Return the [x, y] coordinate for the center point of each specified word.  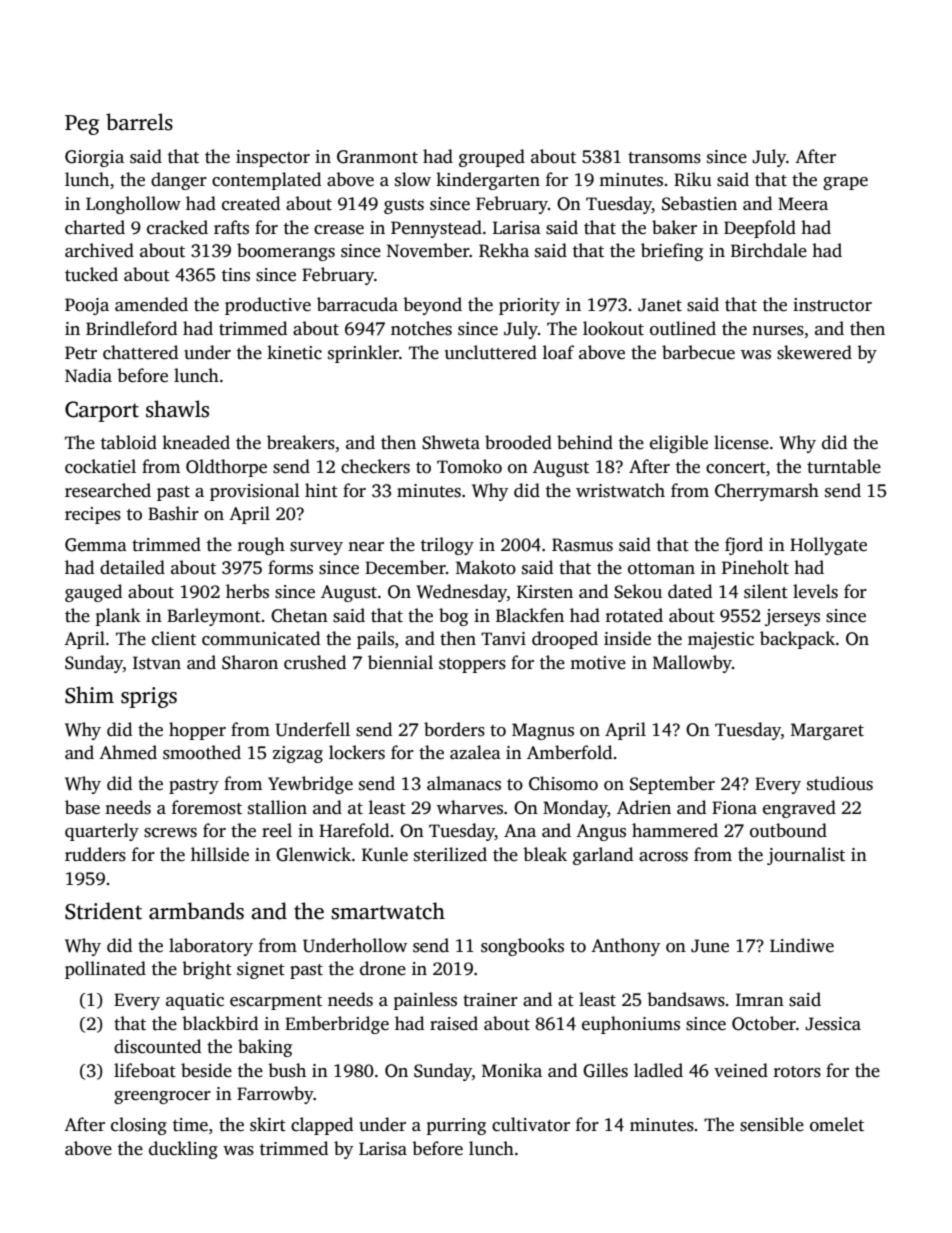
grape [845, 183]
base [82, 807]
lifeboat [145, 1070]
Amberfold [569, 752]
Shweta [451, 442]
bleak [545, 854]
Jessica [833, 1024]
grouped [492, 158]
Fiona [734, 808]
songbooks [522, 947]
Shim [89, 695]
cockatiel [100, 466]
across [663, 857]
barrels [139, 122]
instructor [832, 305]
